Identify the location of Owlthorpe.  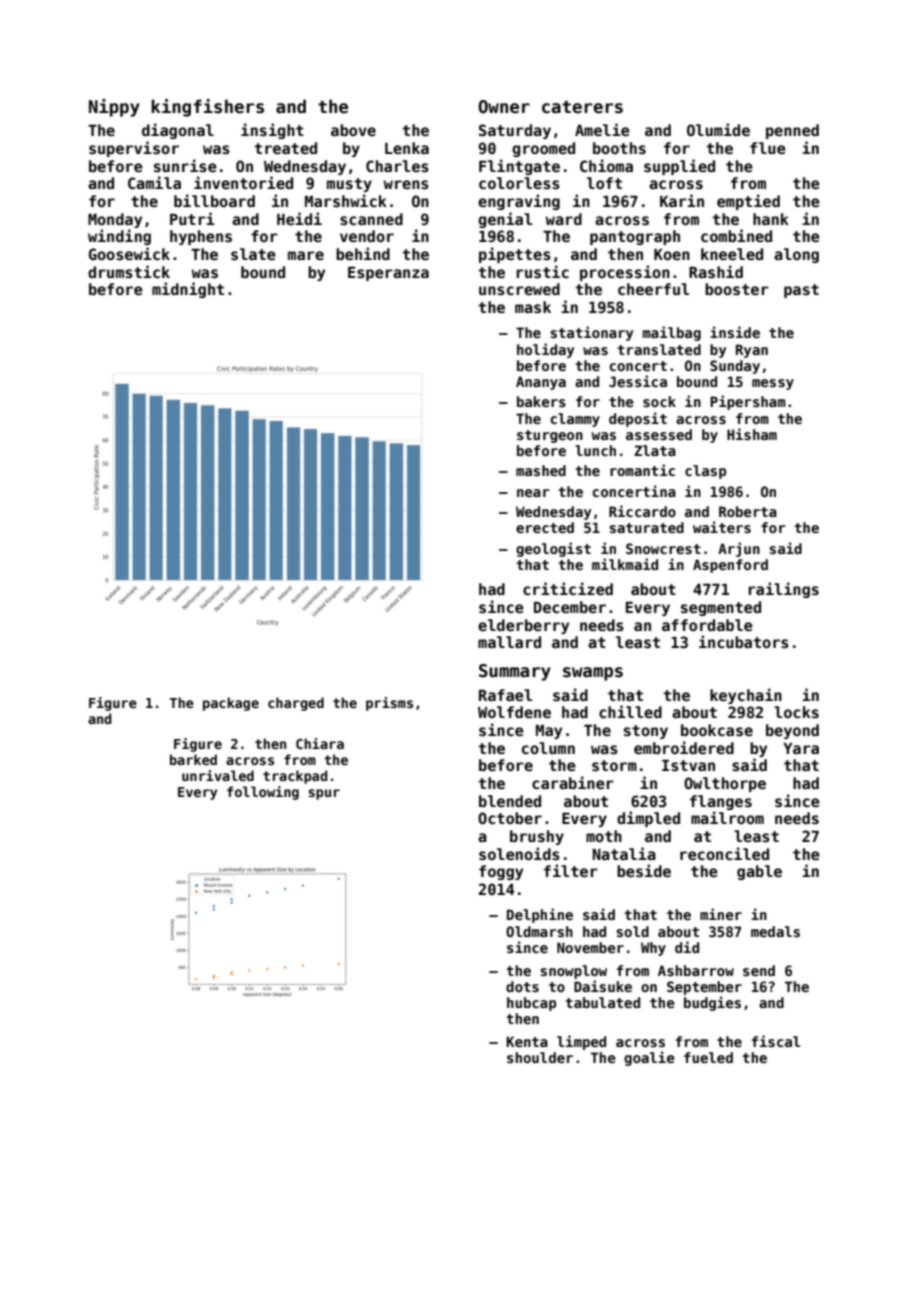
(725, 784).
